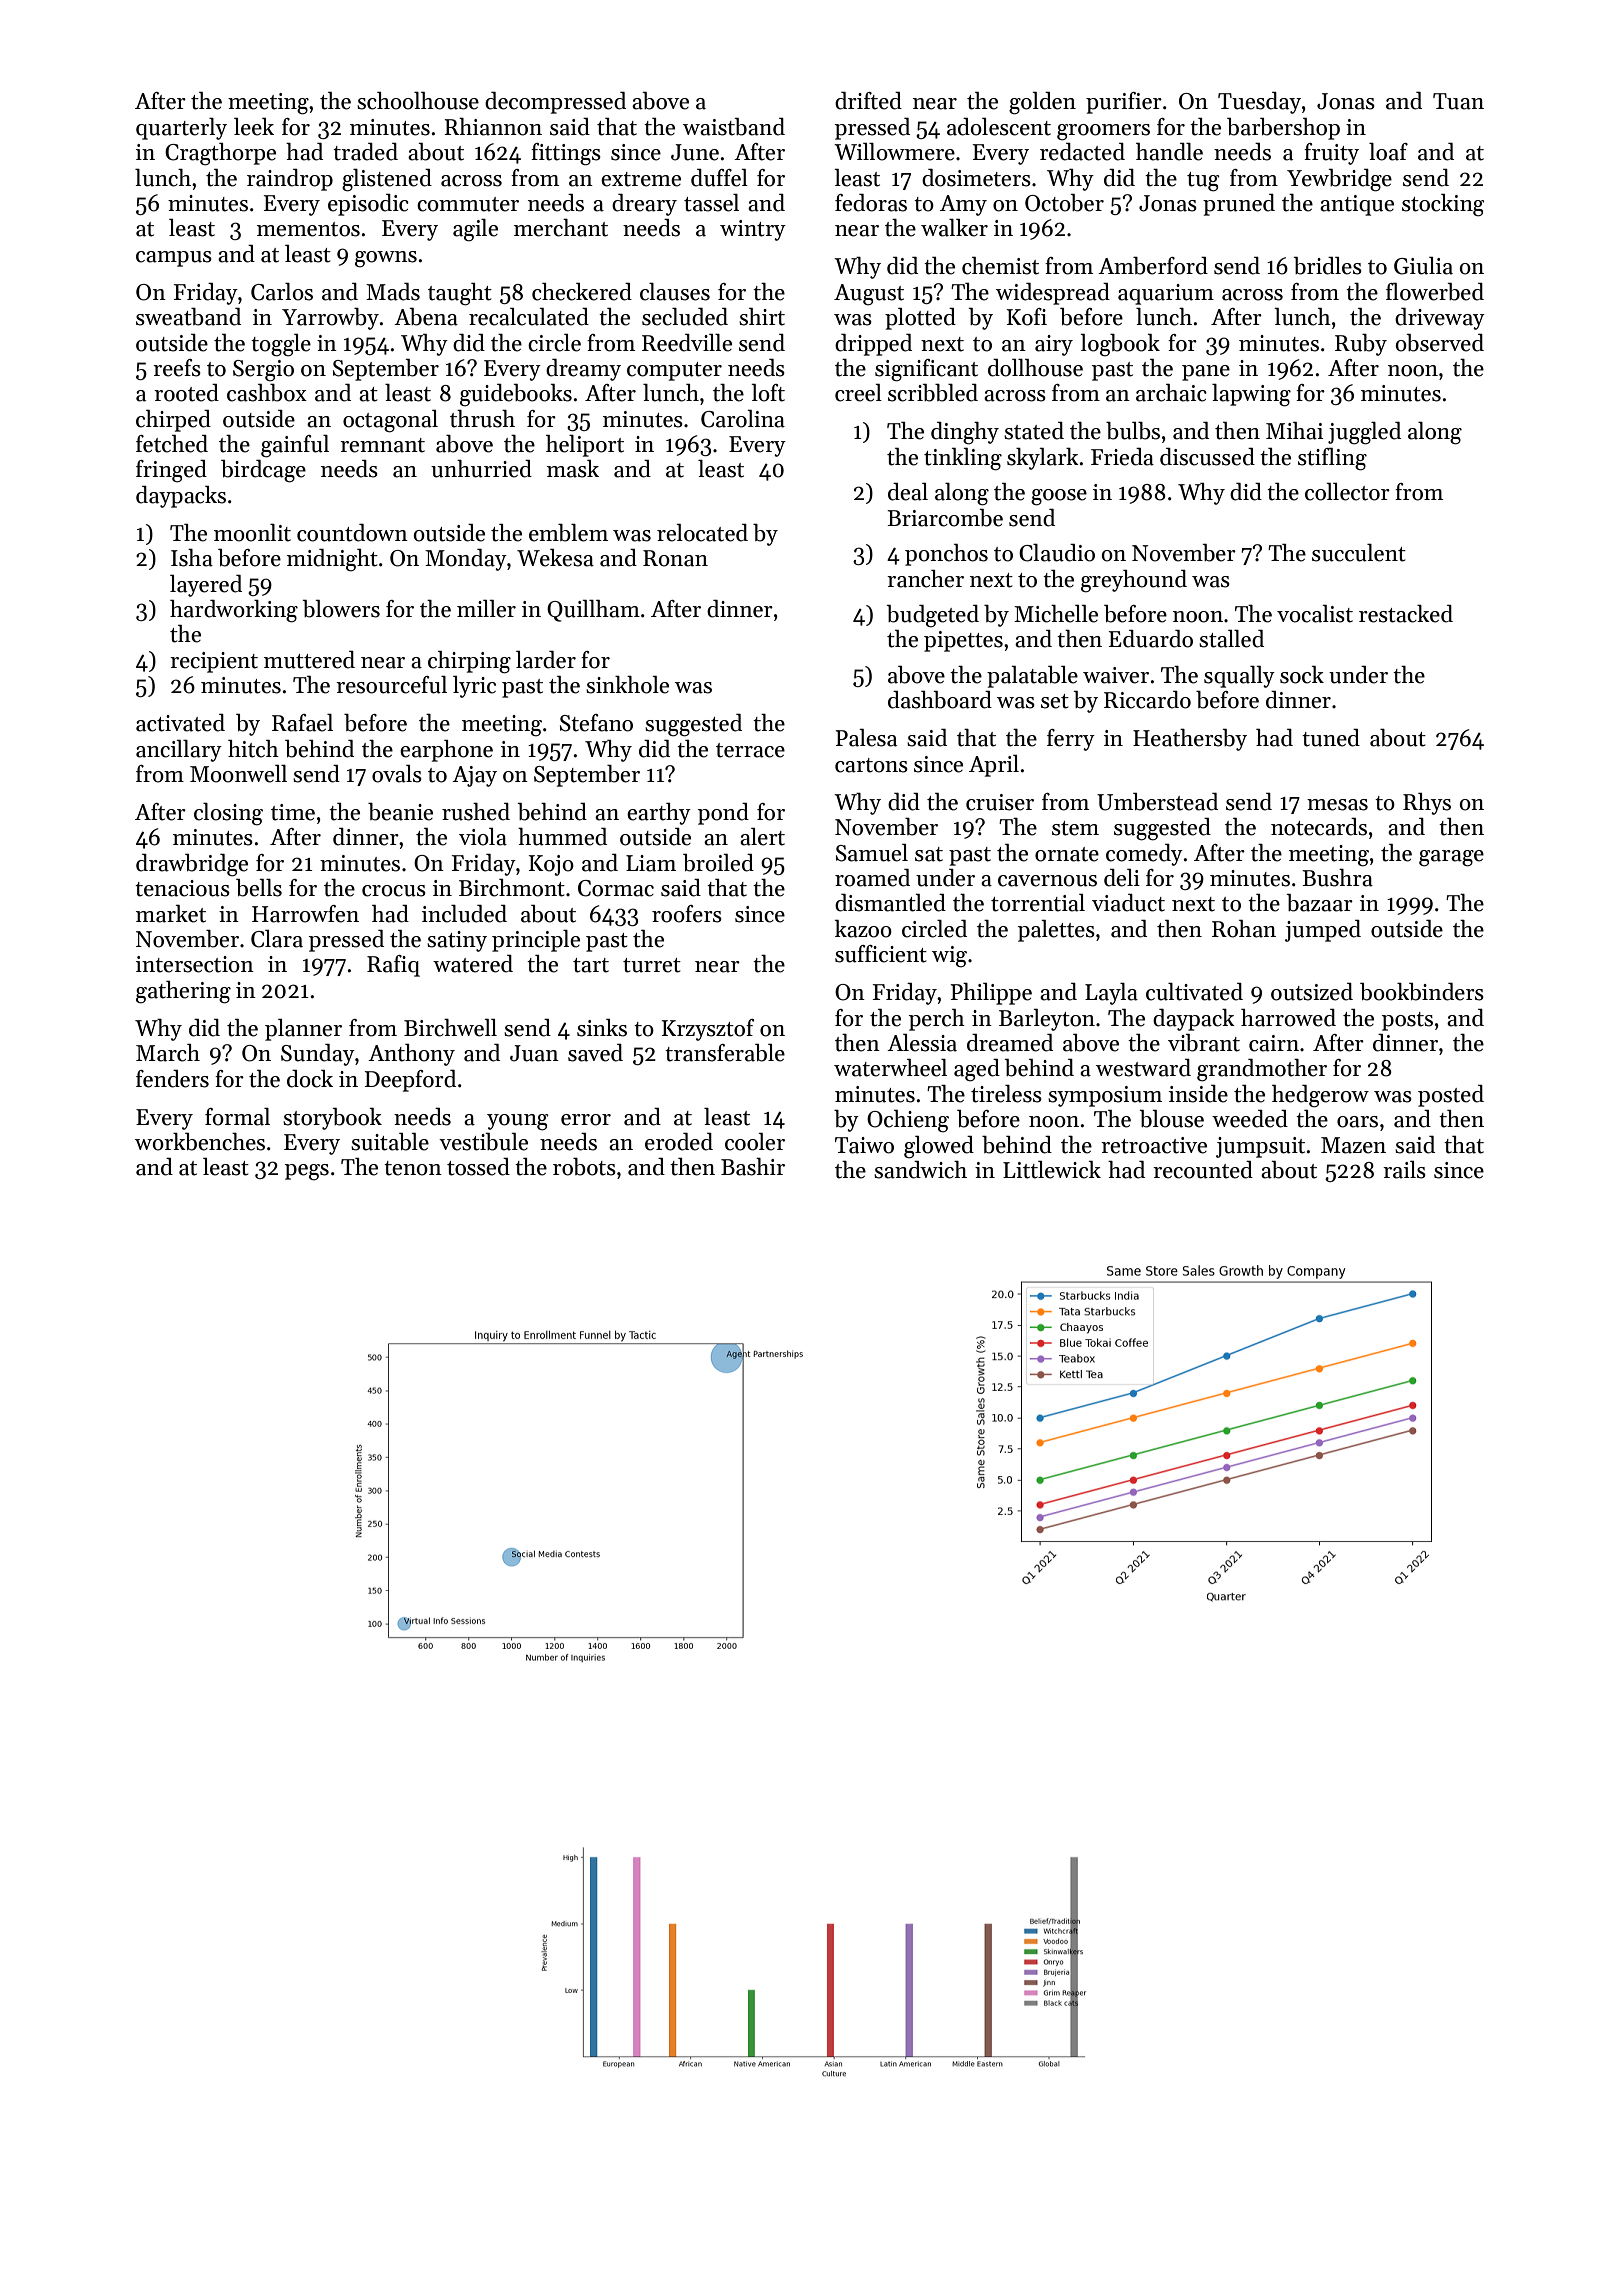 This page has width=1620, height=2292. Describe the element at coordinates (475, 230) in the page. I see `agile` at that location.
